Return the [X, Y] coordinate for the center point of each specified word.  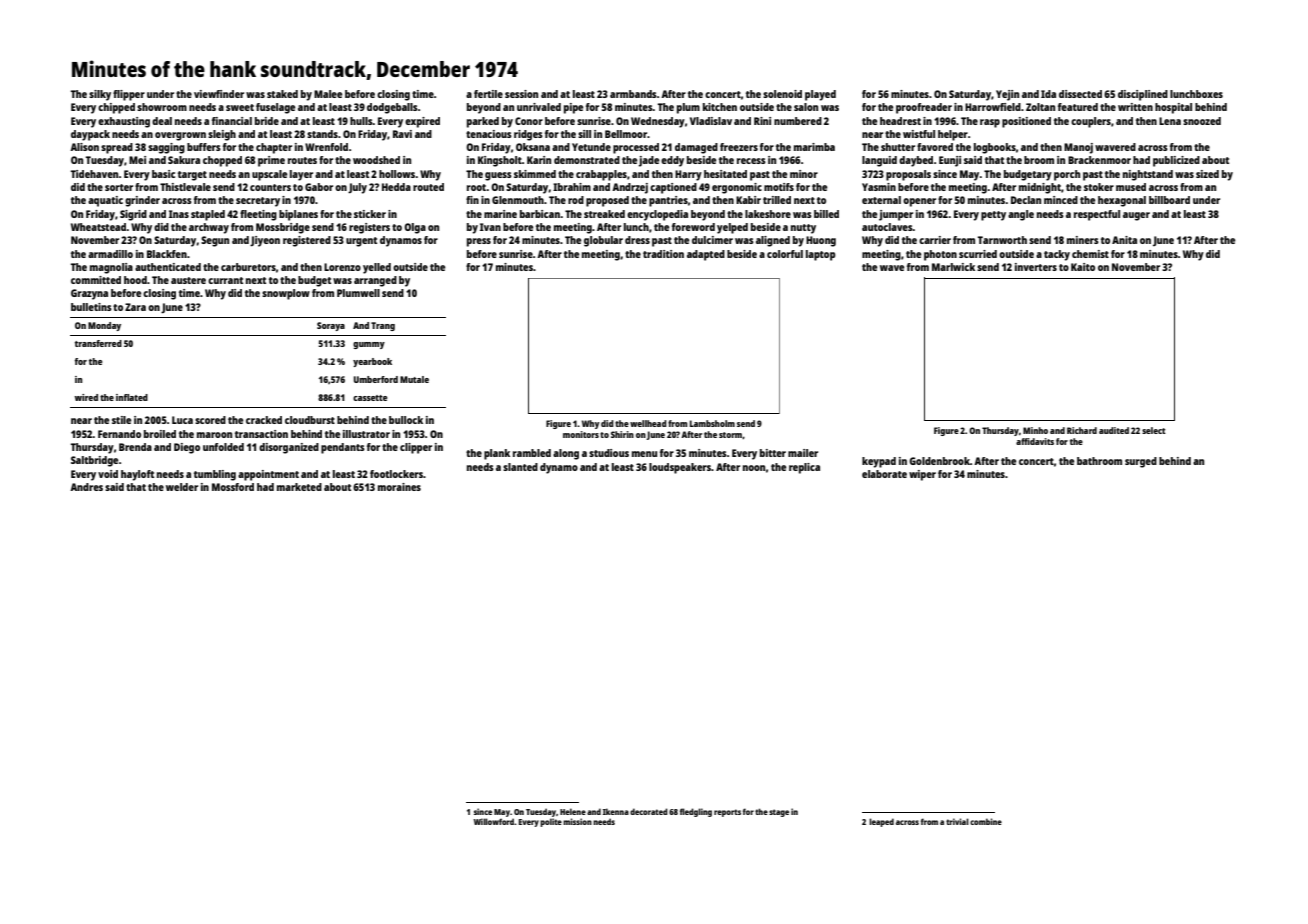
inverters [1036, 267]
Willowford [494, 821]
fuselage [275, 108]
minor [804, 174]
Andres [86, 487]
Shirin [622, 434]
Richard [1082, 430]
